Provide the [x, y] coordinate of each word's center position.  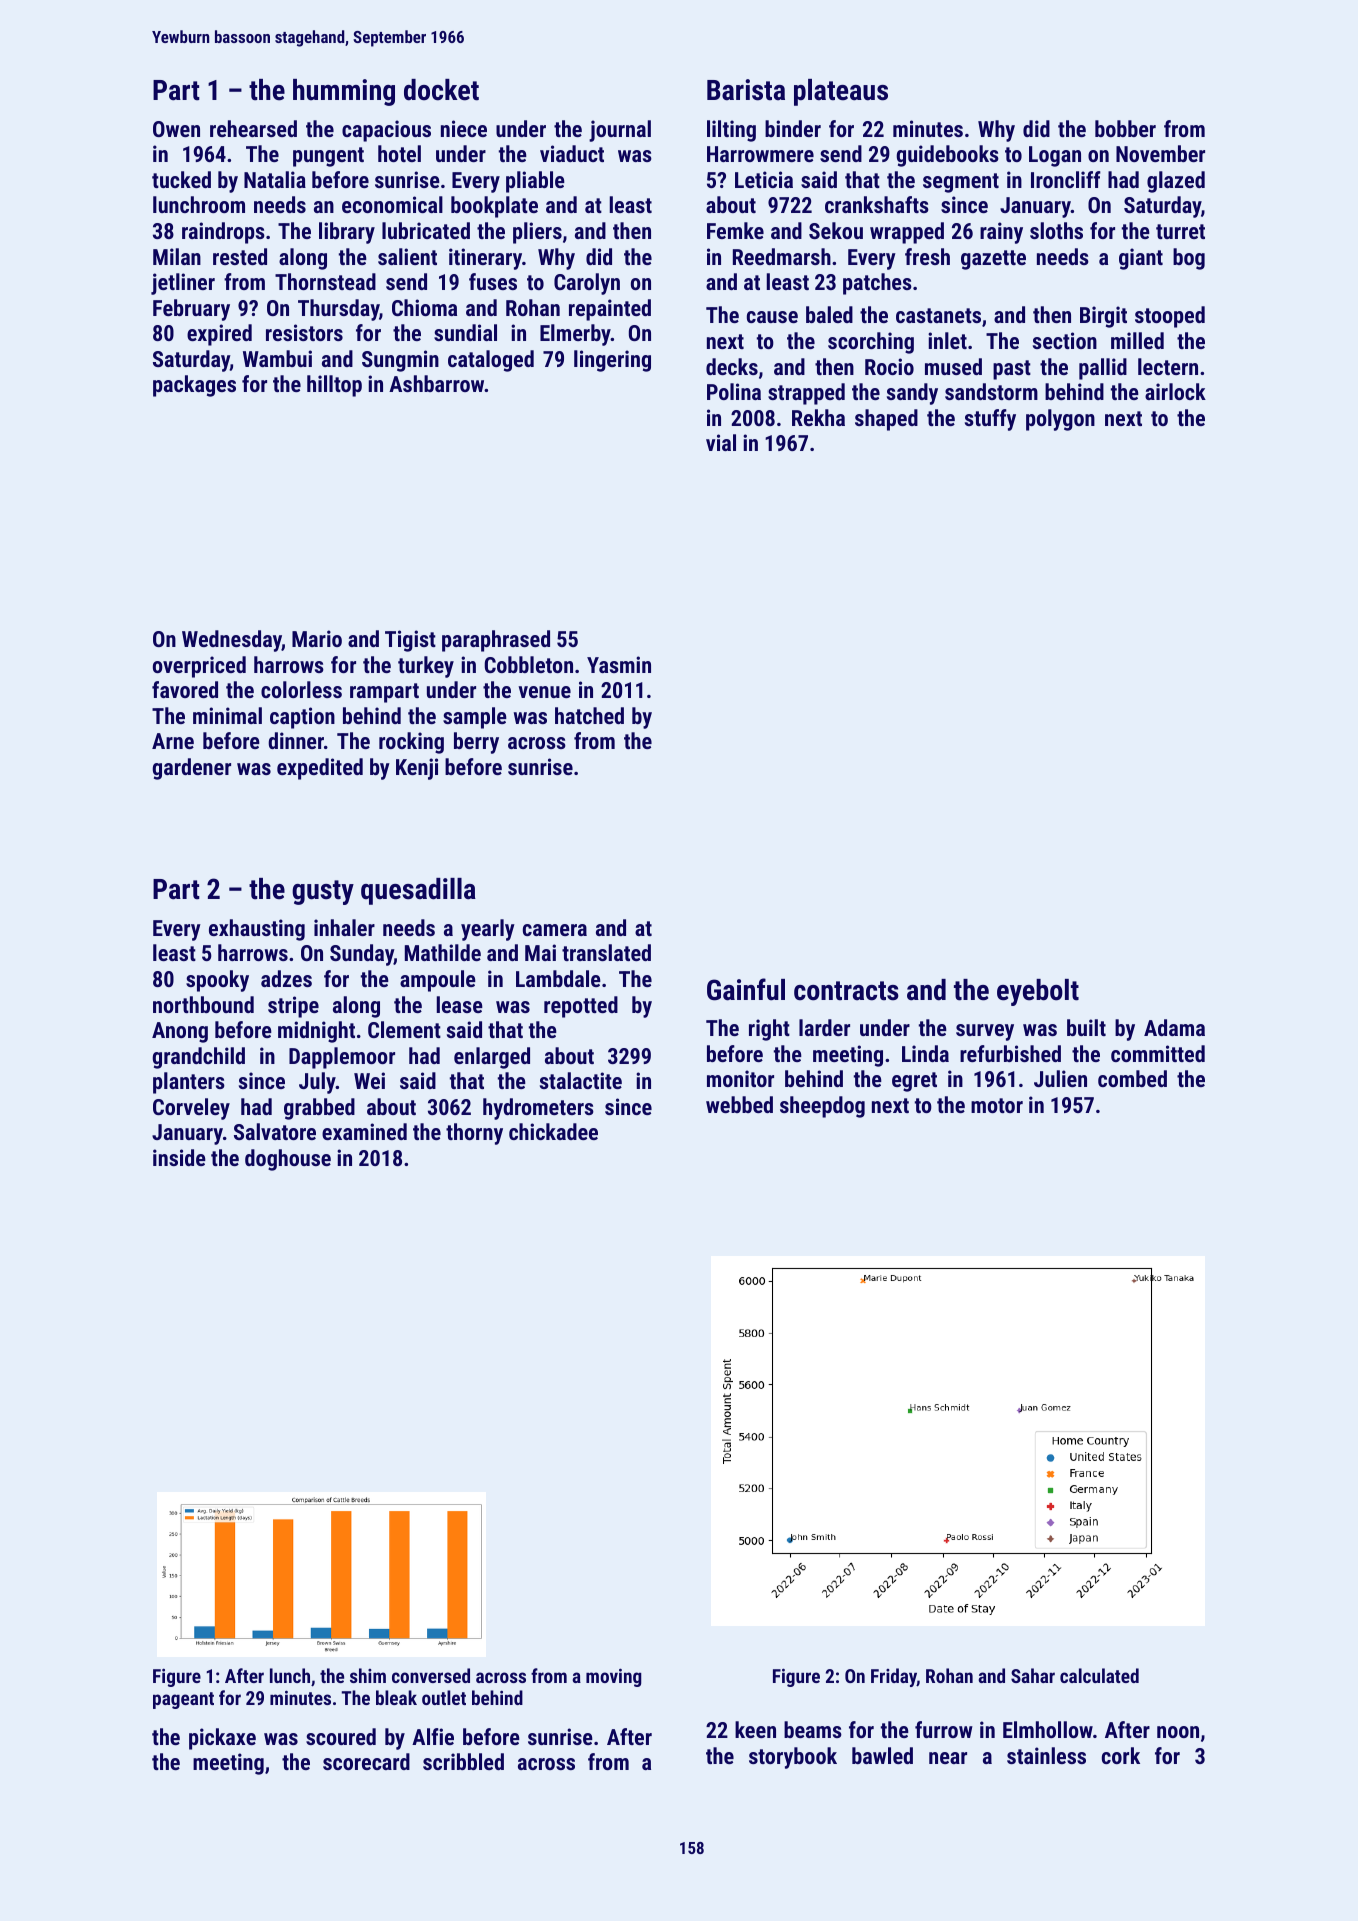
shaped [886, 420]
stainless [1046, 1755]
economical [392, 204]
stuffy [990, 420]
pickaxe [222, 1739]
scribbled [463, 1761]
